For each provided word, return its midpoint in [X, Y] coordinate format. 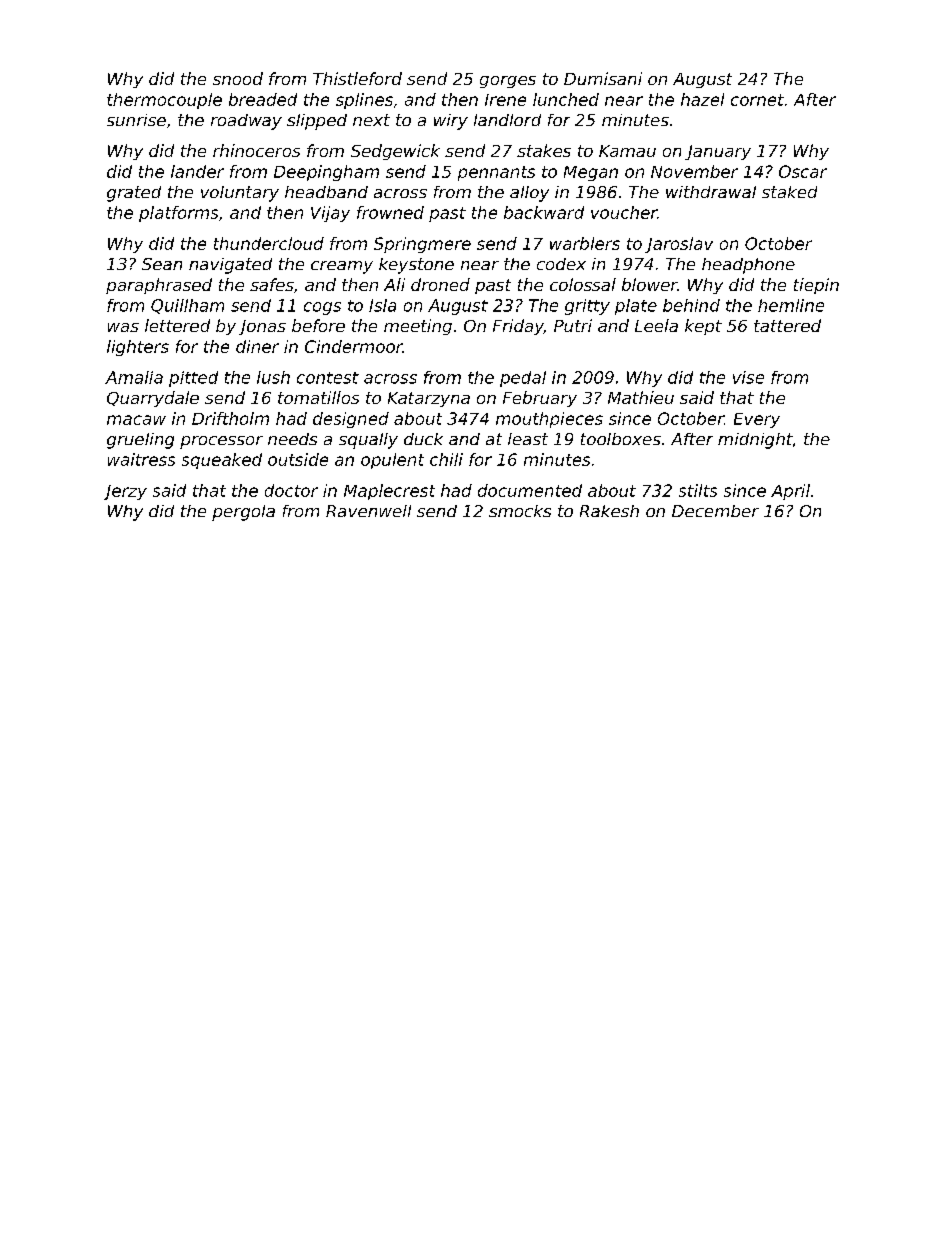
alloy [529, 194]
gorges [508, 82]
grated [134, 194]
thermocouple [164, 101]
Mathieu [641, 397]
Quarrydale [153, 399]
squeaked [222, 461]
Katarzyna [429, 399]
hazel [702, 99]
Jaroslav [679, 245]
